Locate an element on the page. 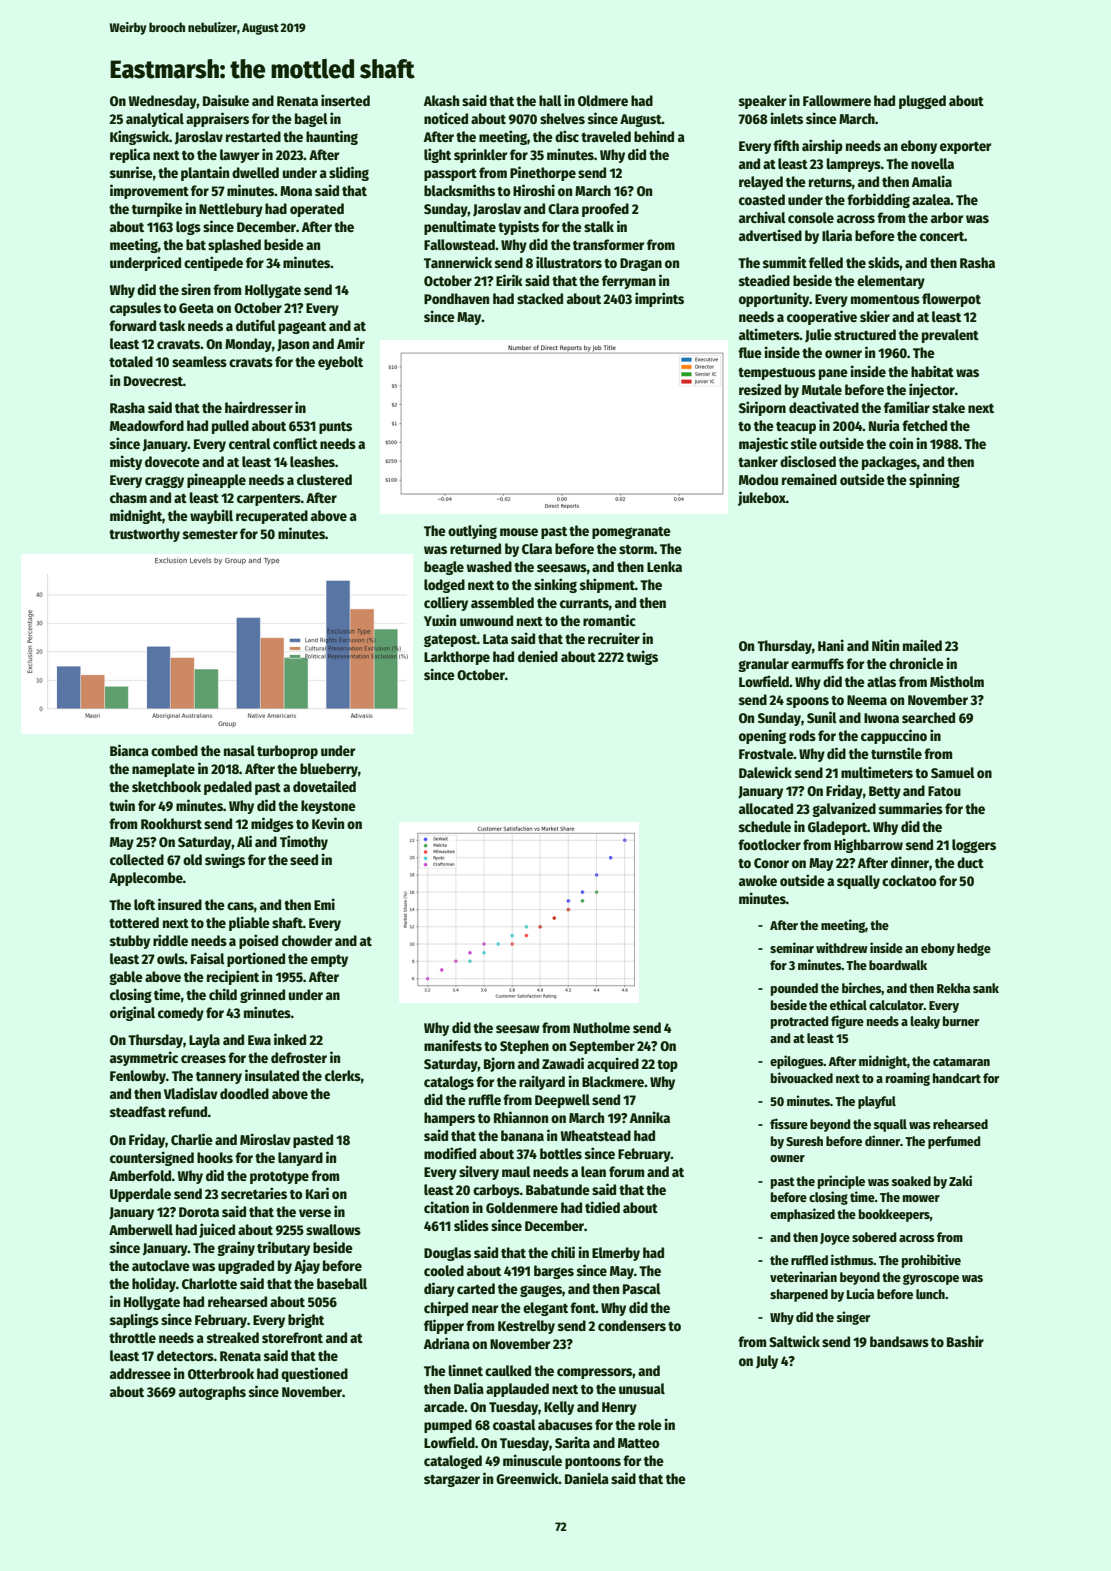 This image has height=1571, width=1111. Daniela is located at coordinates (587, 1478).
